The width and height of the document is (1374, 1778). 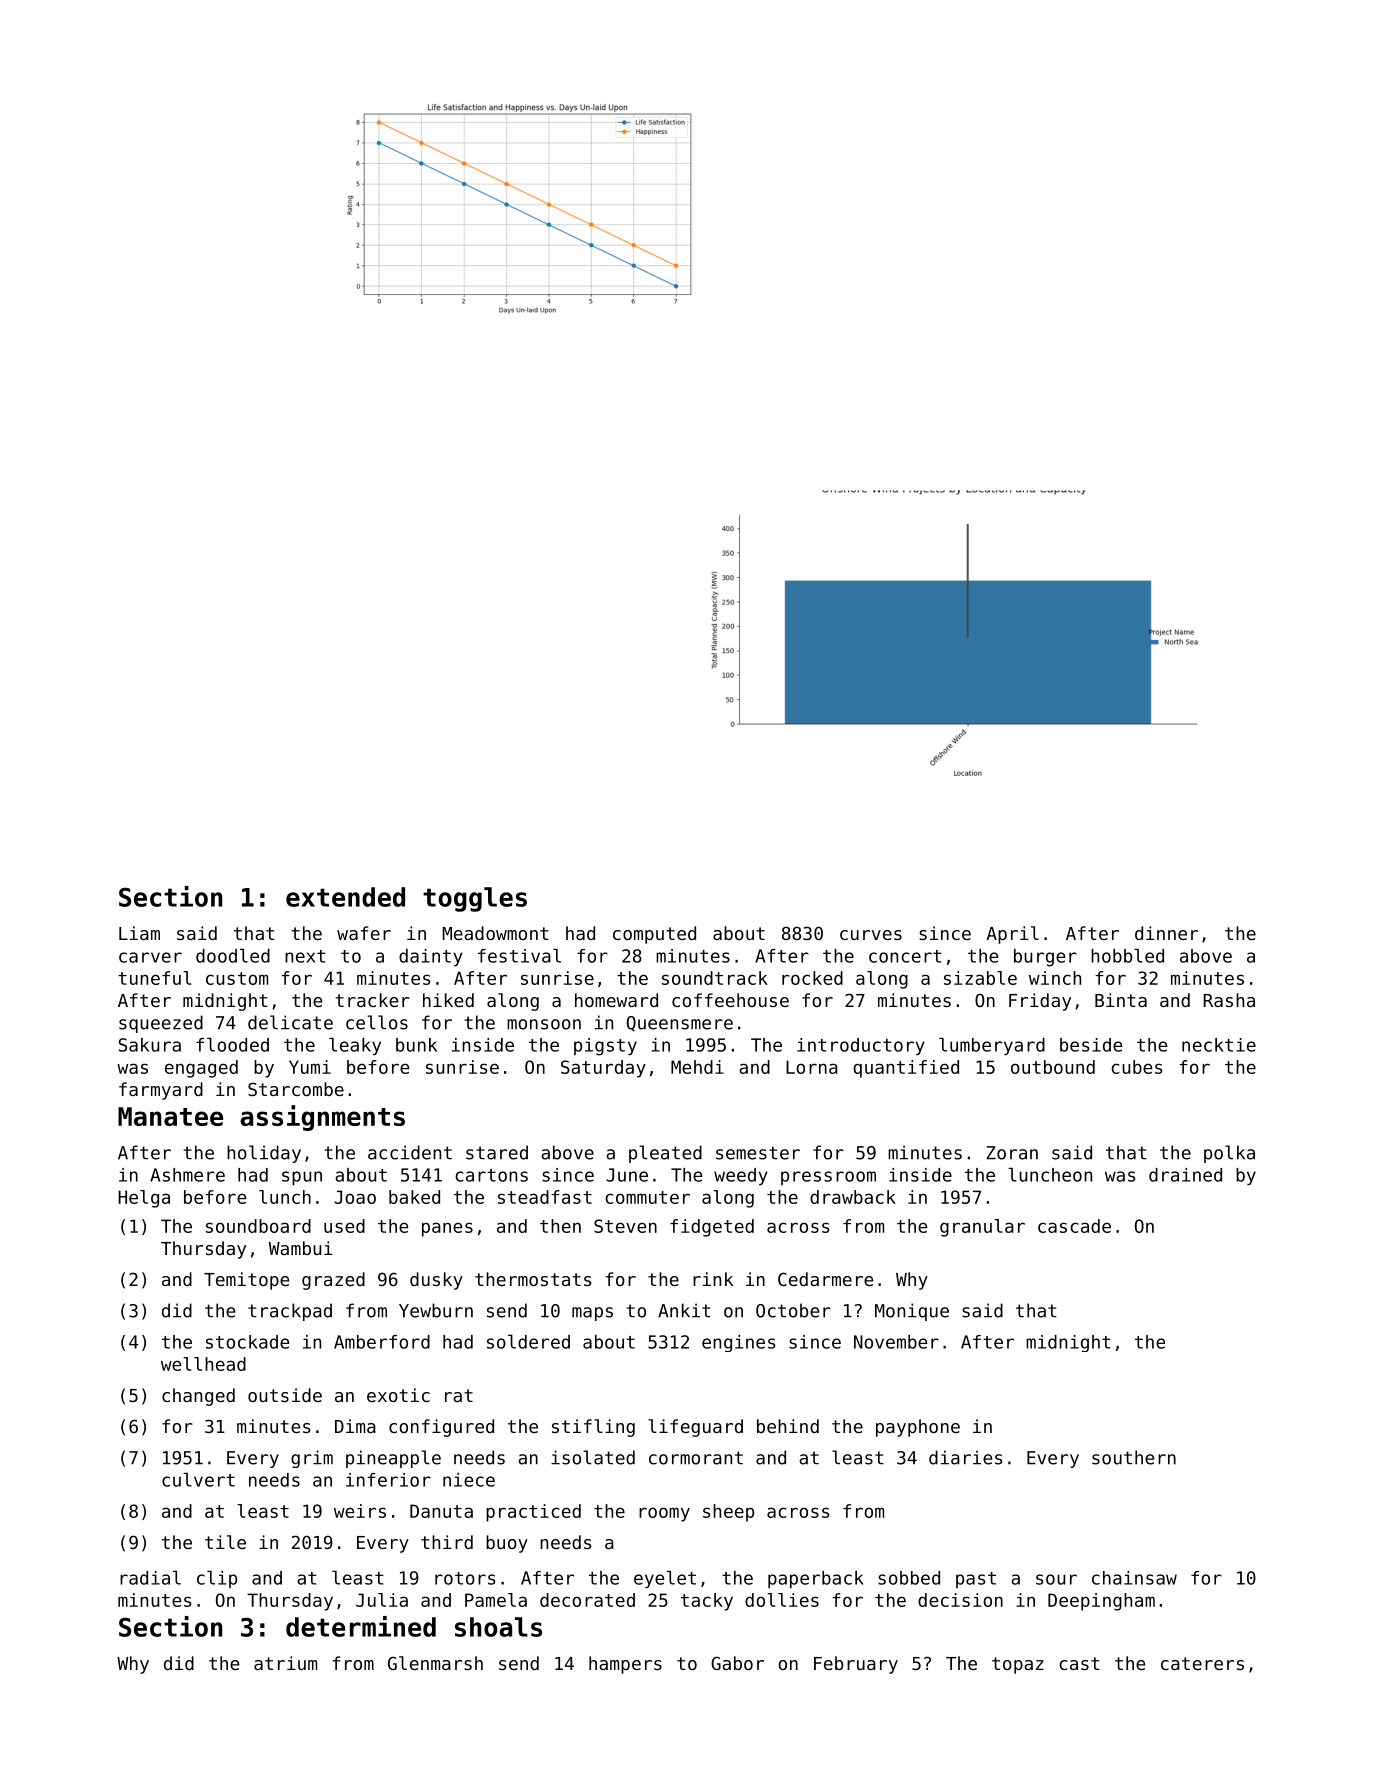 I want to click on Yewburn, so click(x=436, y=1310).
